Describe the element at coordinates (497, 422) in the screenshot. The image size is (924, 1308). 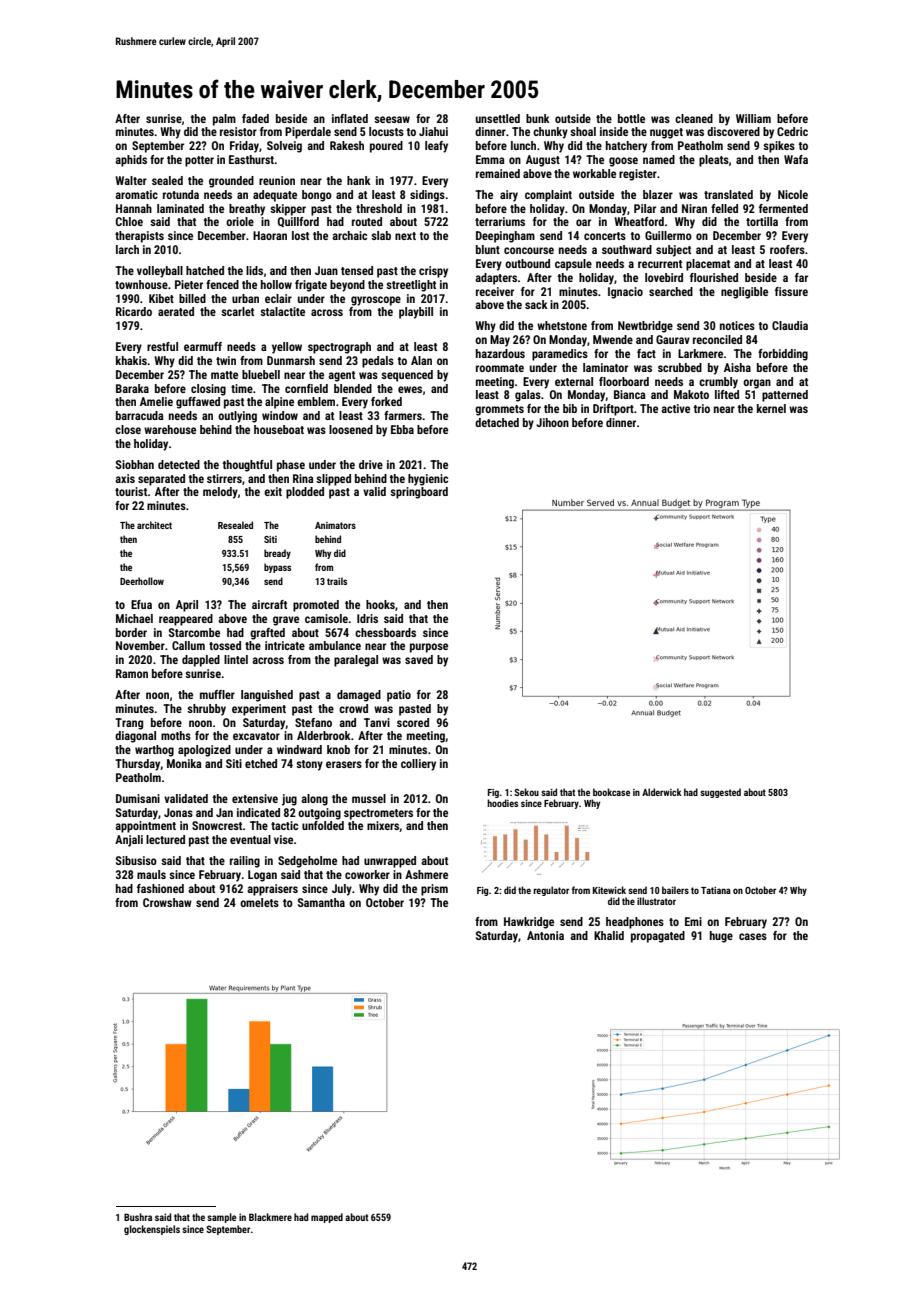
I see `detached` at that location.
